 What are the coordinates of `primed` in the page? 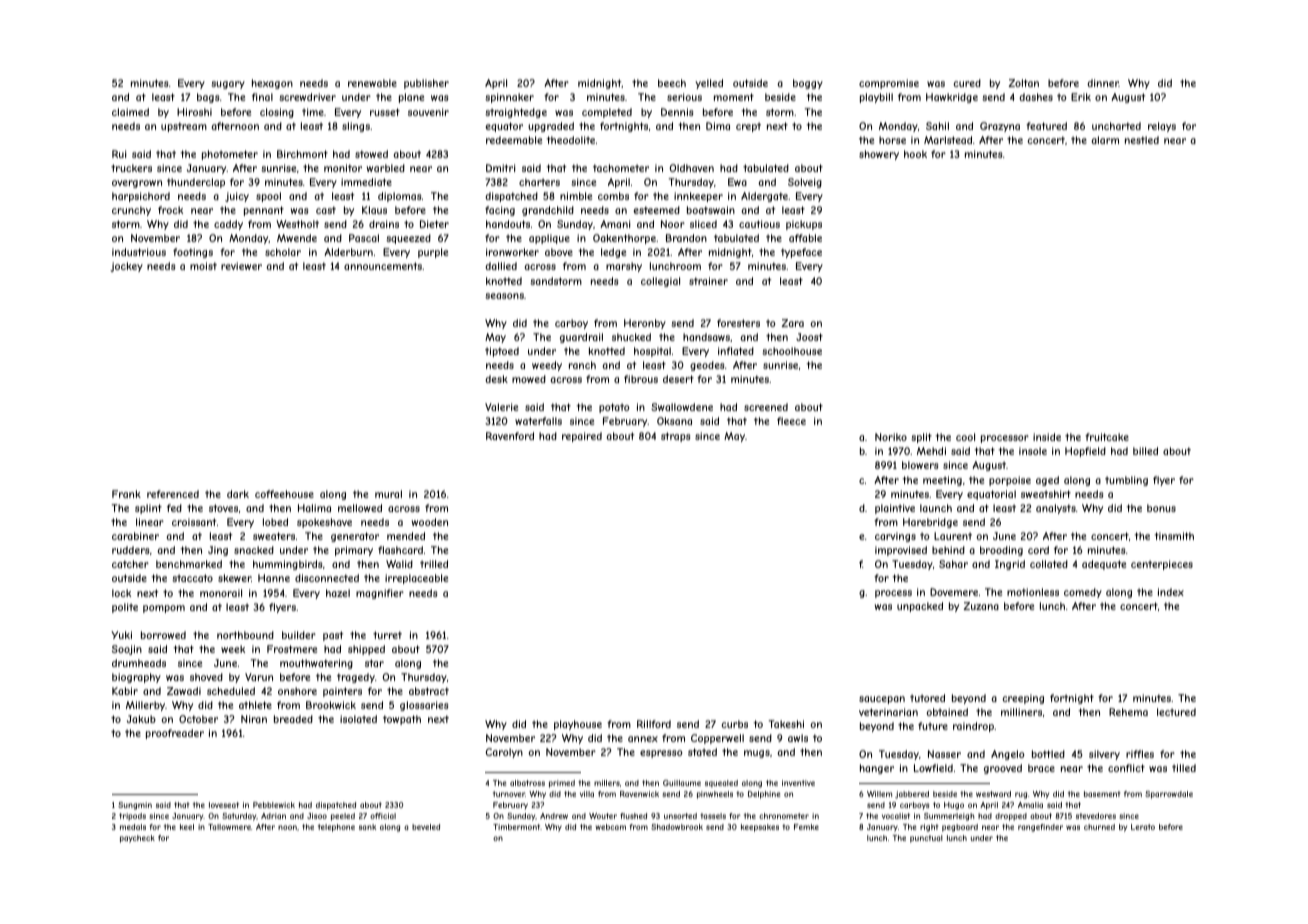 It's located at (562, 784).
